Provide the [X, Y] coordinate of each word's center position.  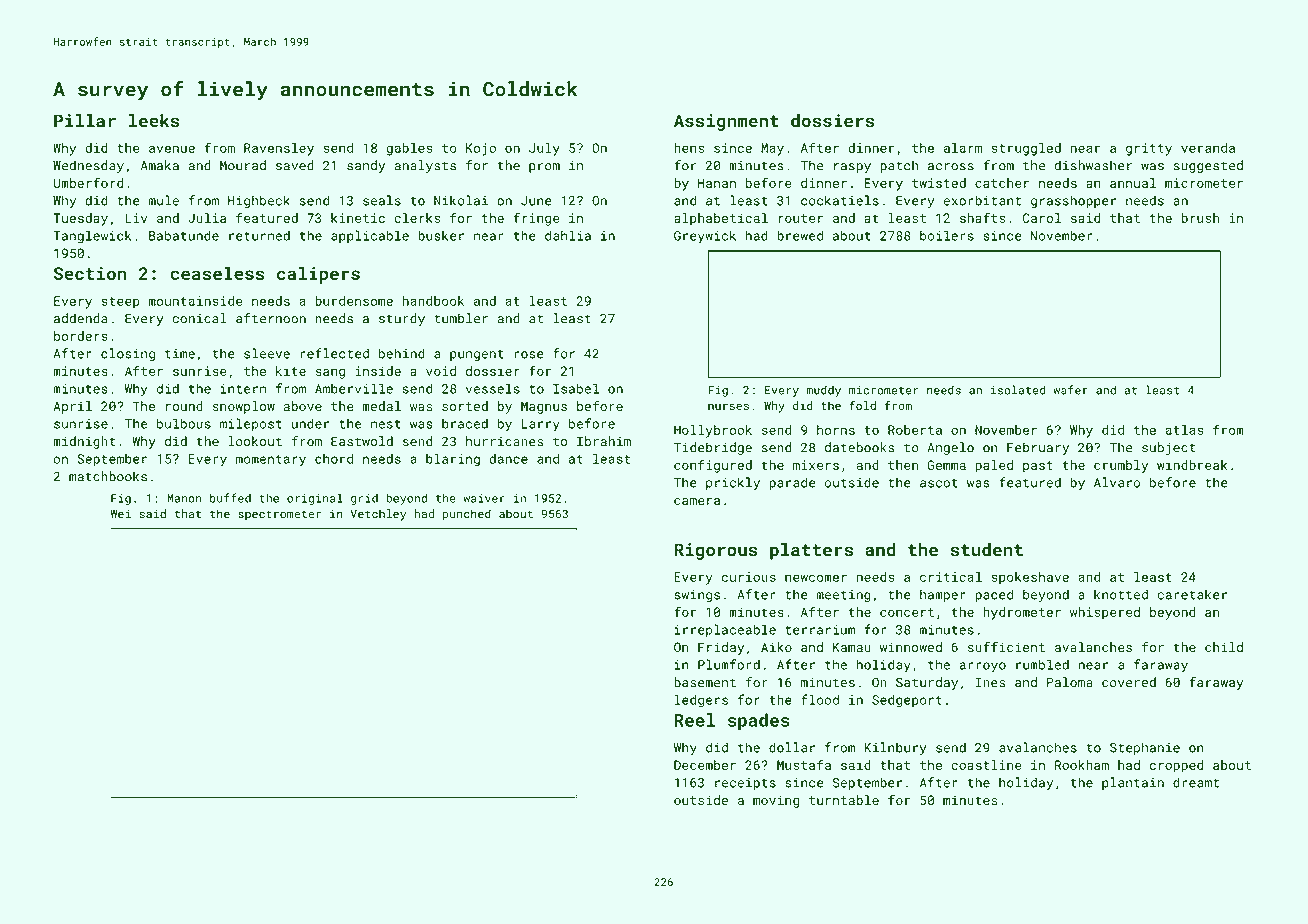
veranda [1208, 148]
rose [529, 355]
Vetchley [378, 515]
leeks [154, 121]
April [72, 407]
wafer [1070, 390]
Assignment [726, 122]
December [705, 765]
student [986, 550]
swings [697, 596]
